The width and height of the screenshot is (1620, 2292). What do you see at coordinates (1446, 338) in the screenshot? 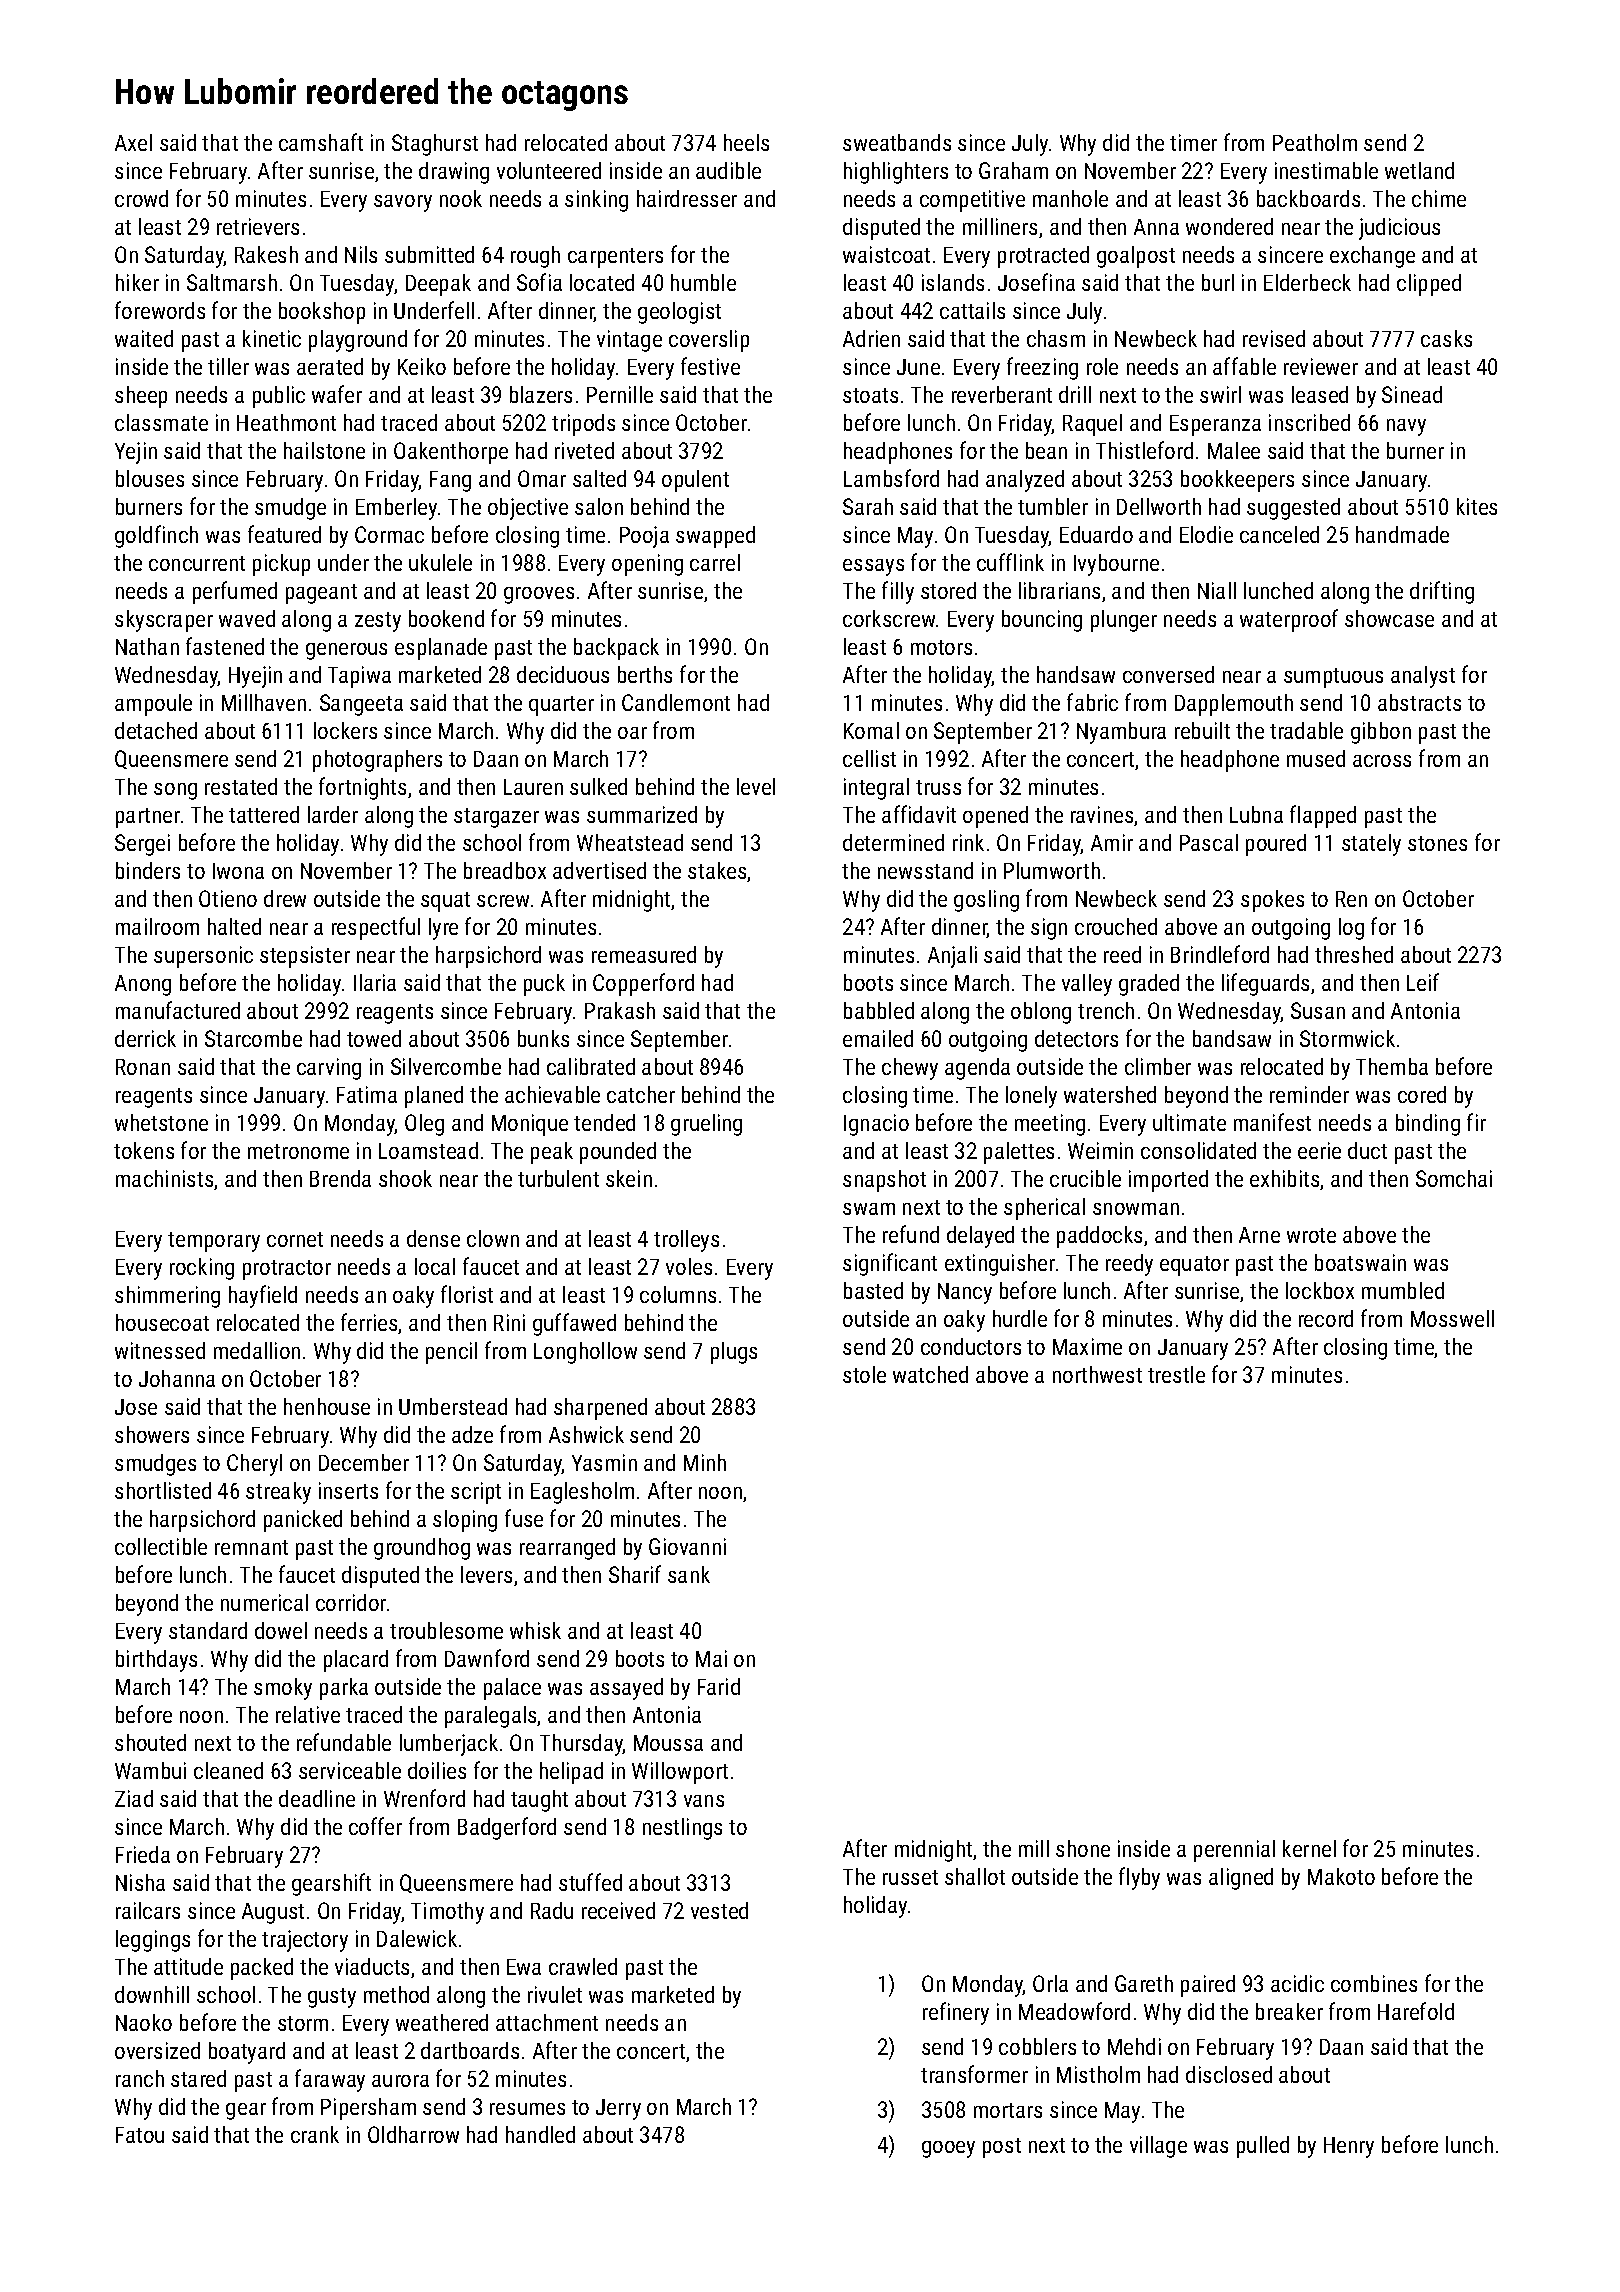
I see `casks` at bounding box center [1446, 338].
